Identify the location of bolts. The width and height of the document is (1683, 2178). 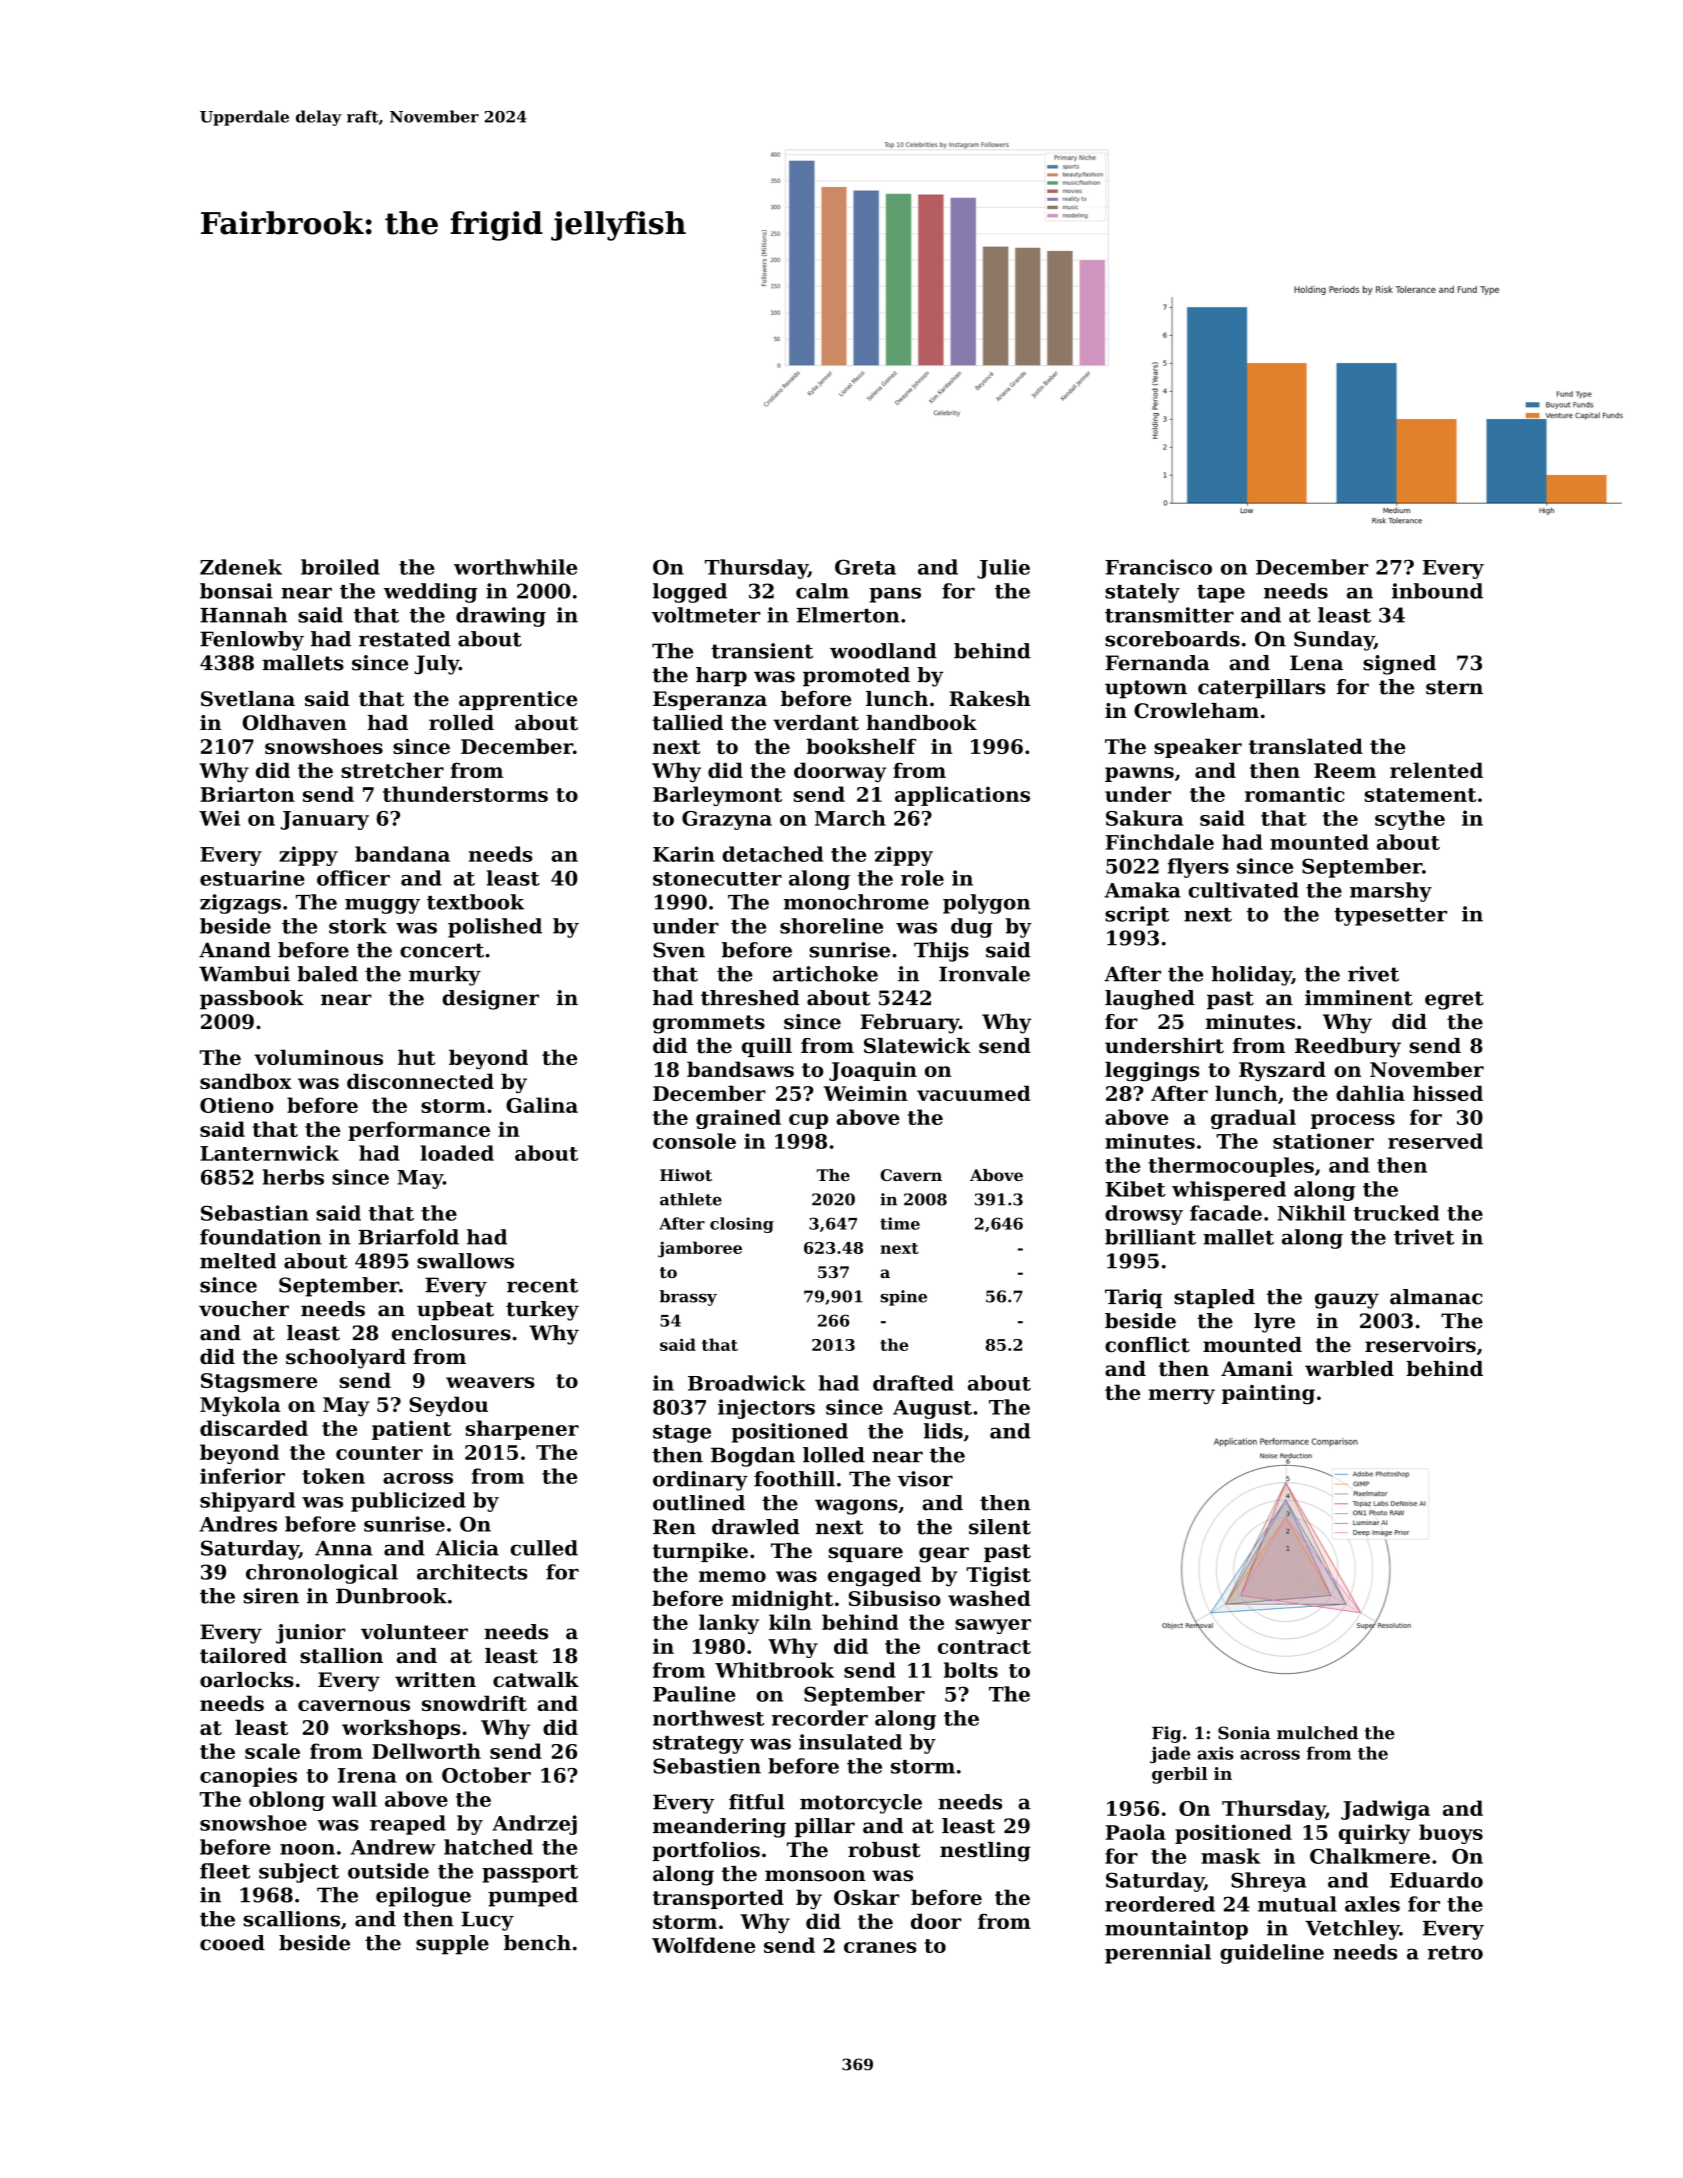
(971, 1670).
